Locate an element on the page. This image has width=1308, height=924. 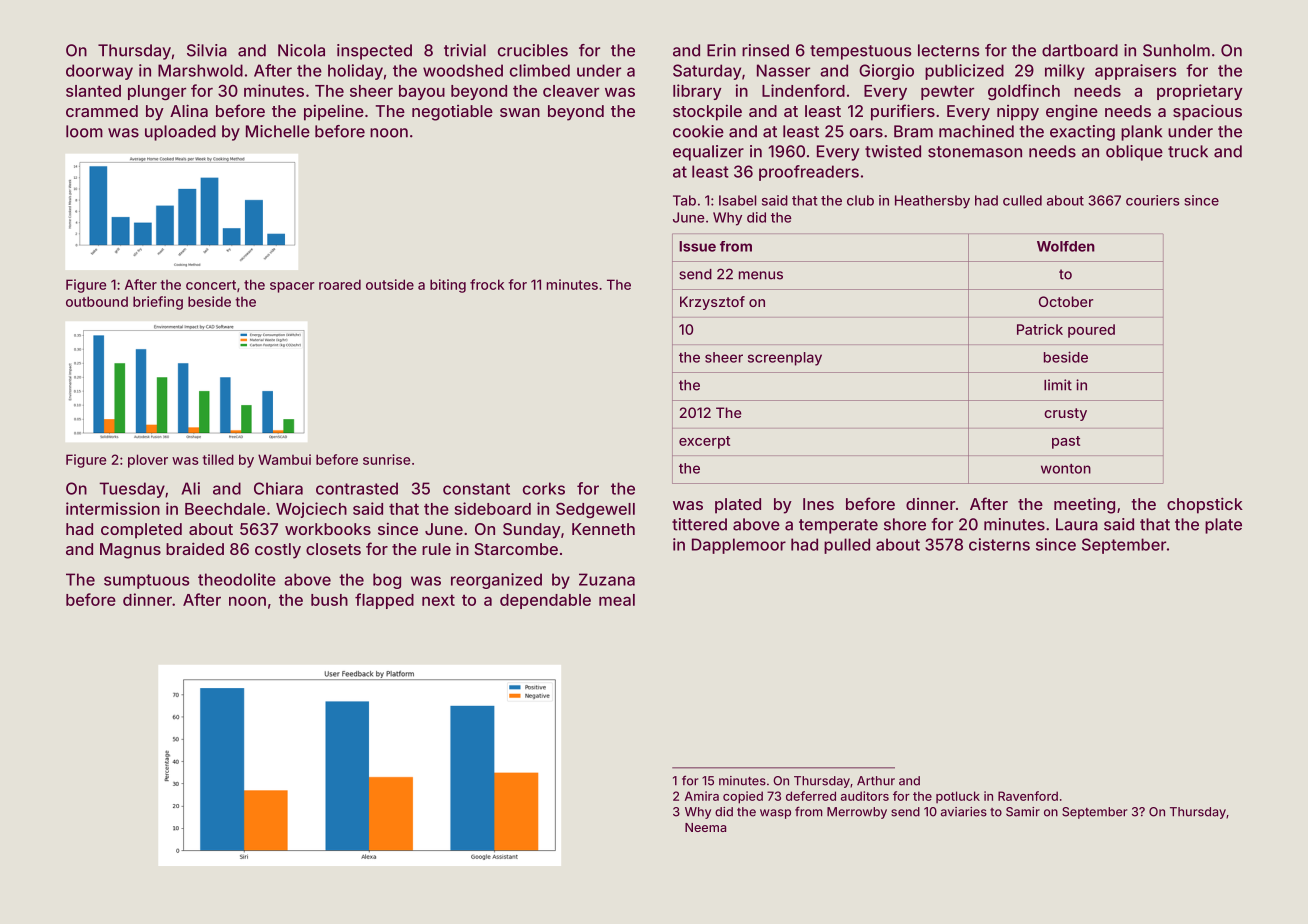
cisterns is located at coordinates (999, 544).
